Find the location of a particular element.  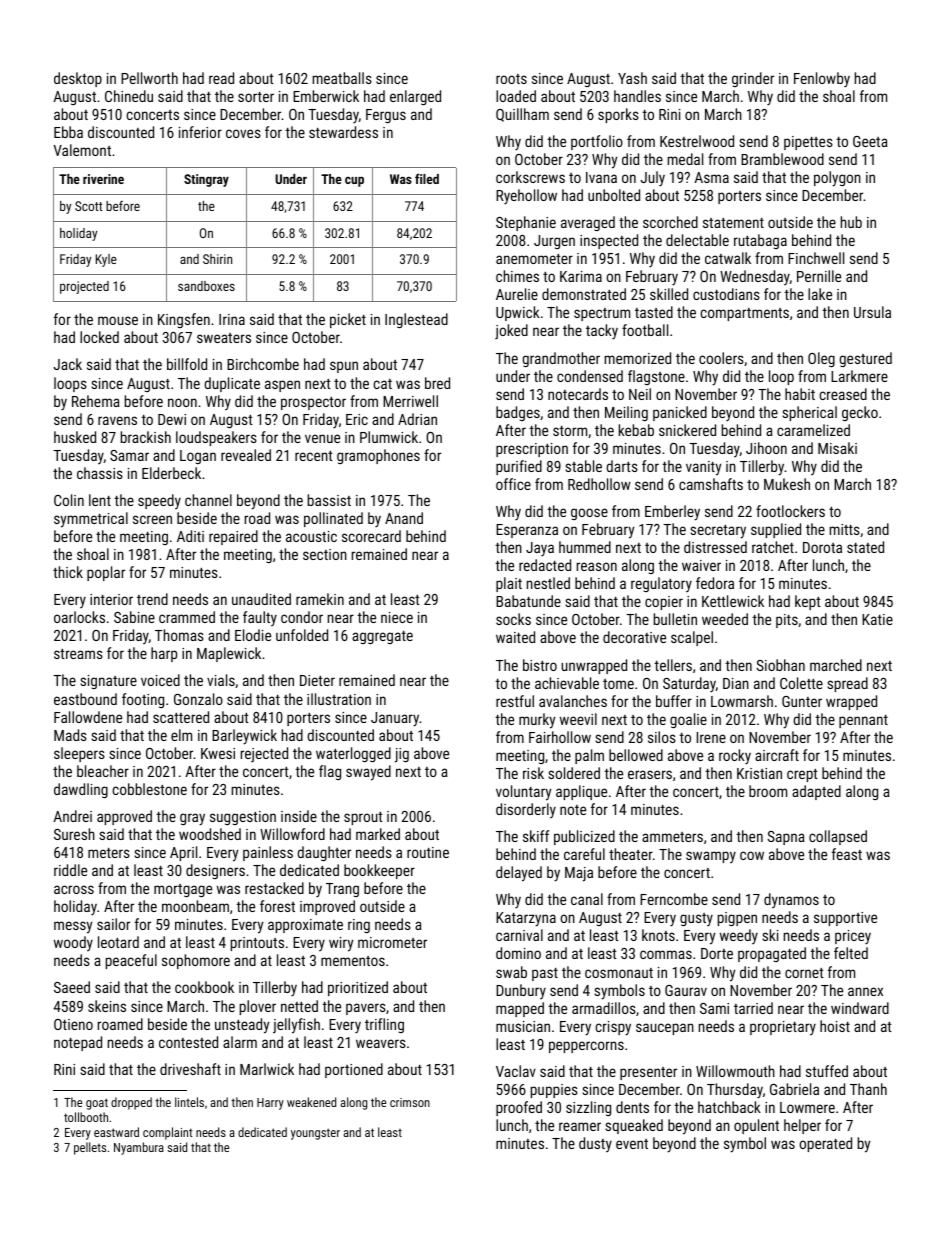

pennant is located at coordinates (863, 721).
